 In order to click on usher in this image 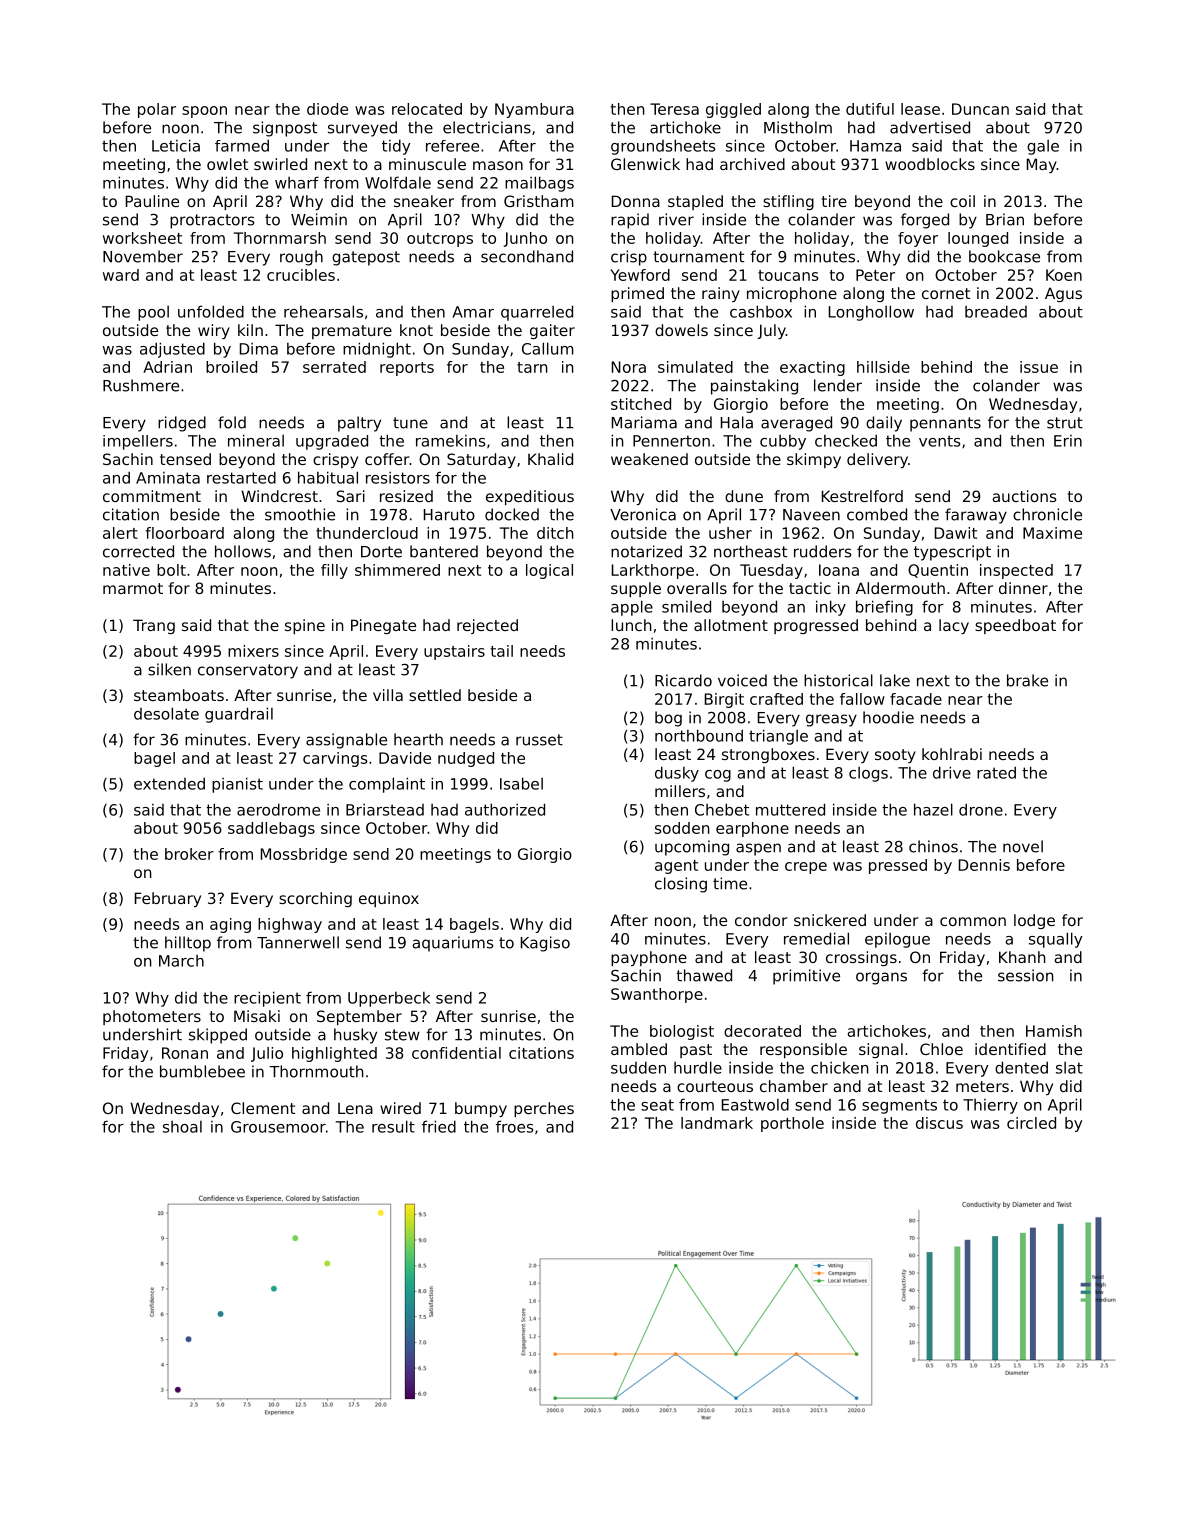, I will do `click(730, 533)`.
